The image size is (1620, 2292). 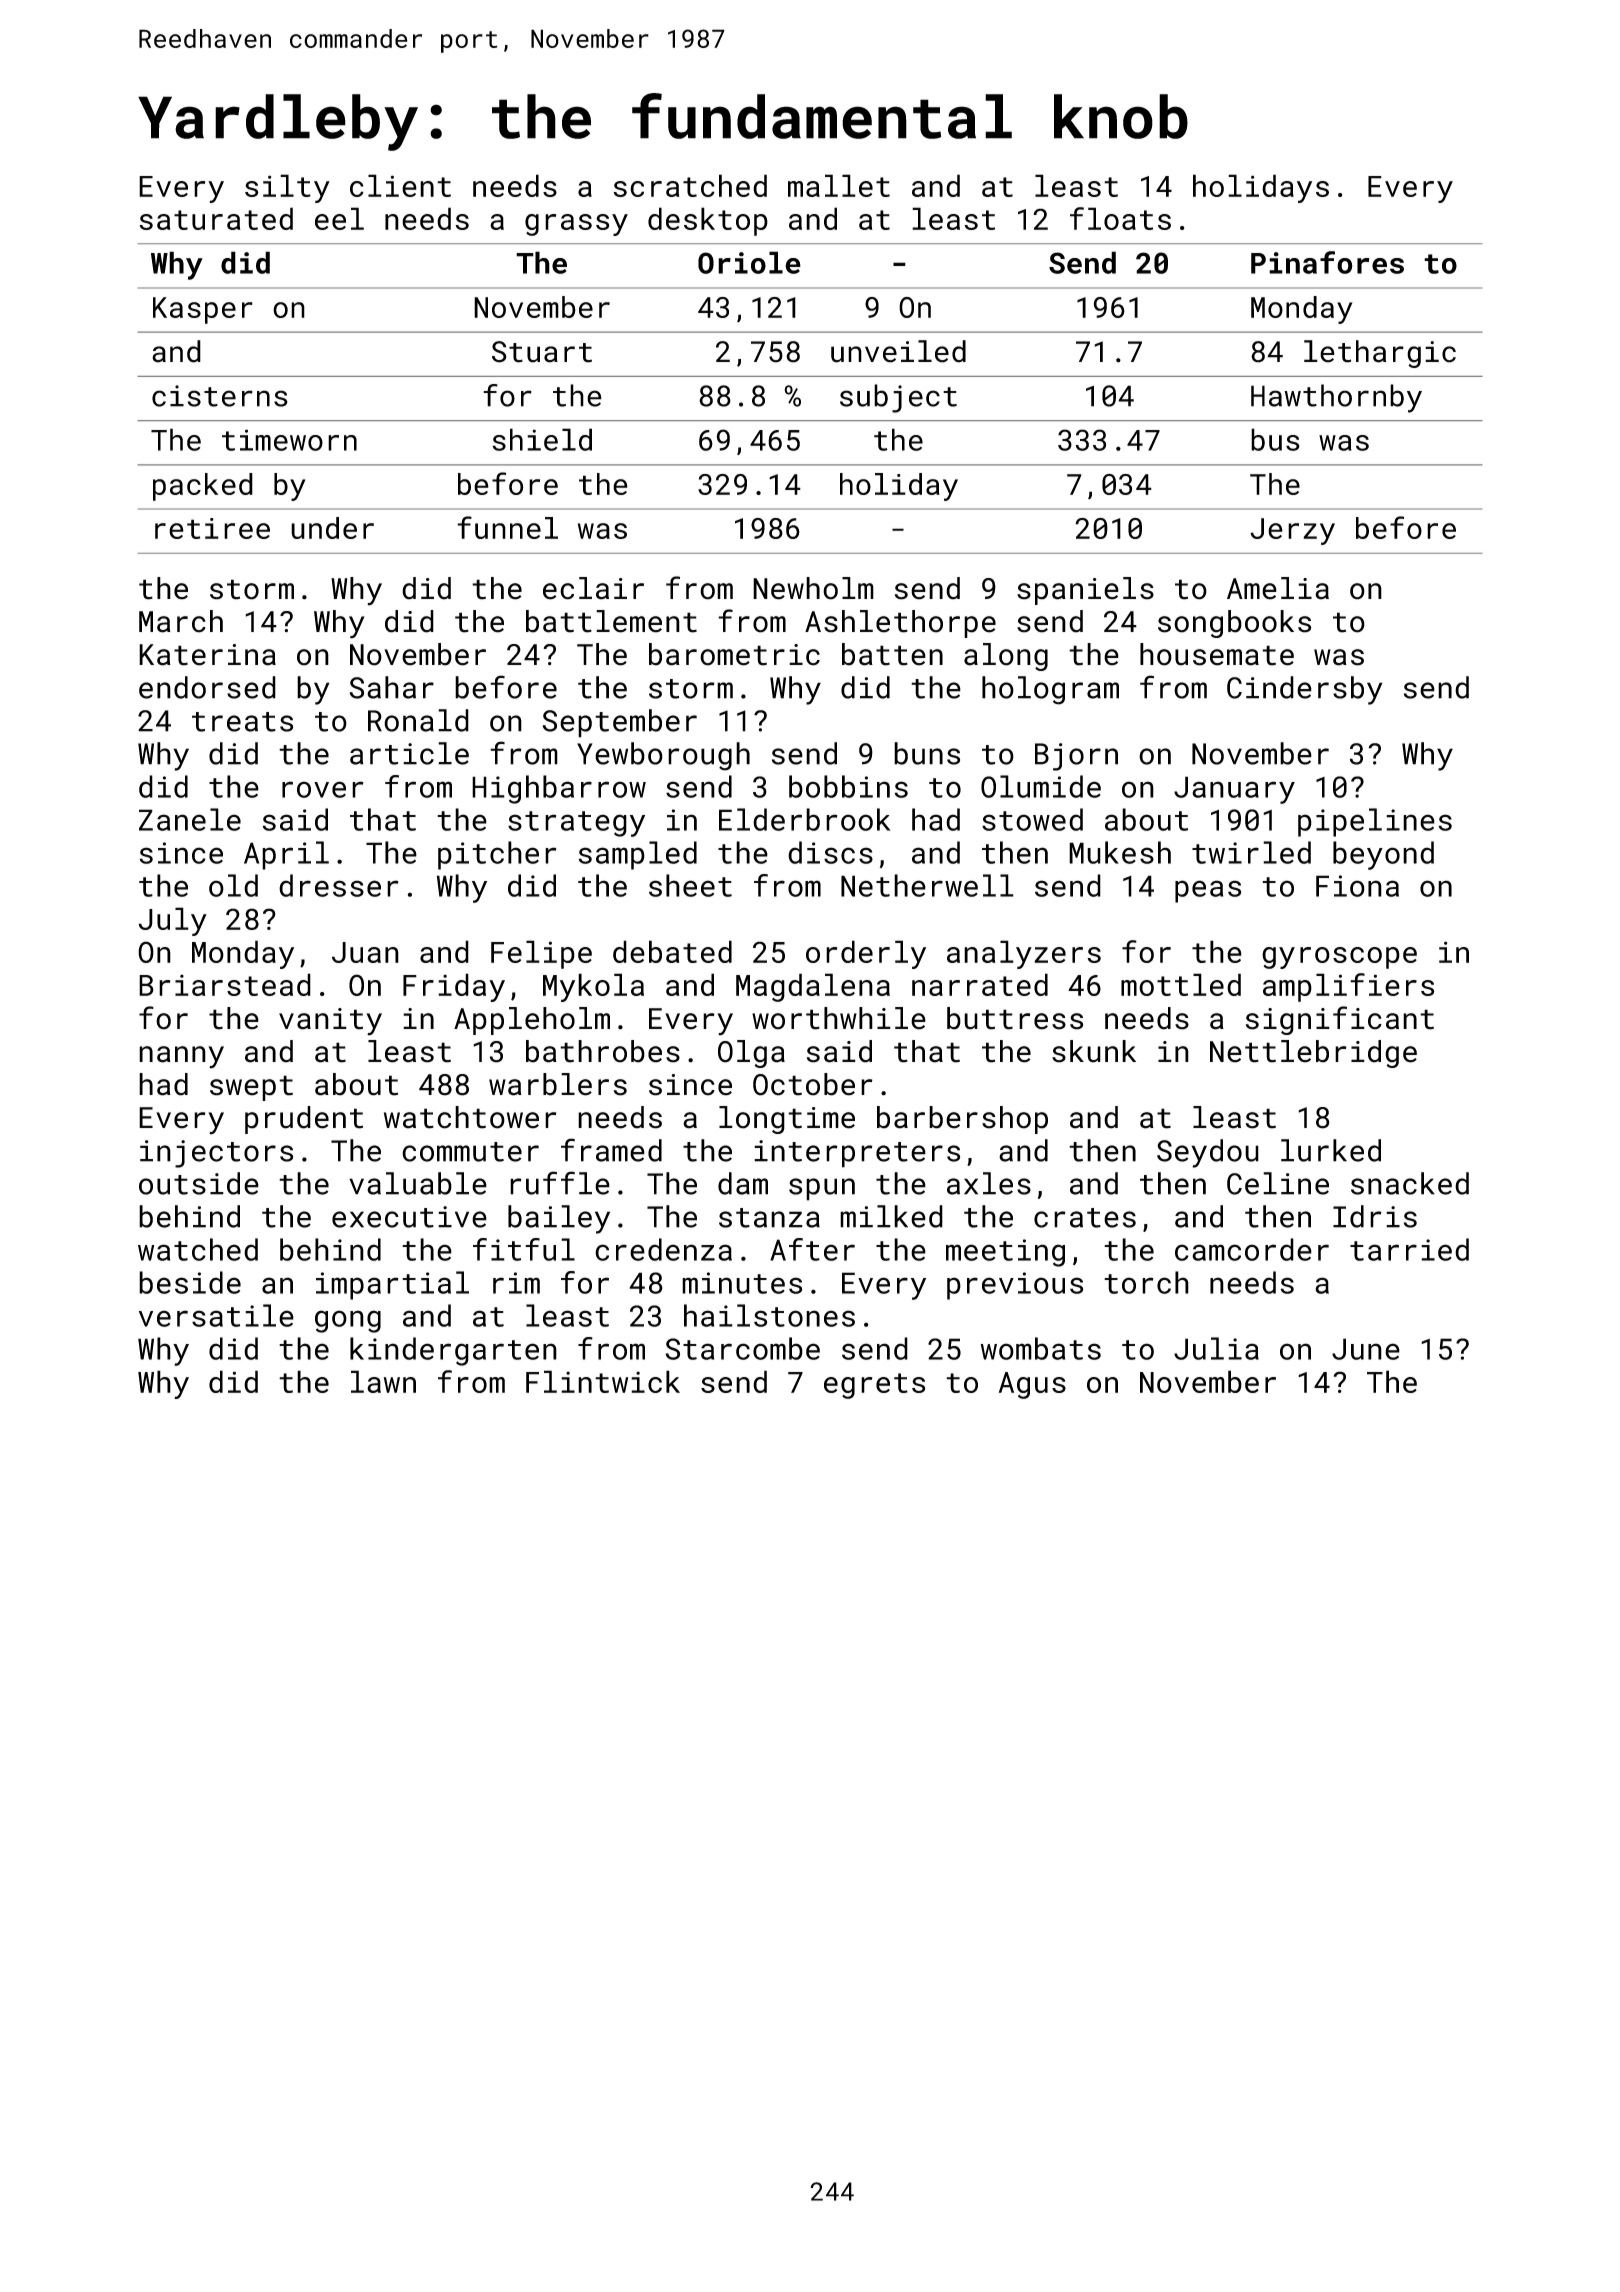 I want to click on retiree, so click(x=212, y=528).
